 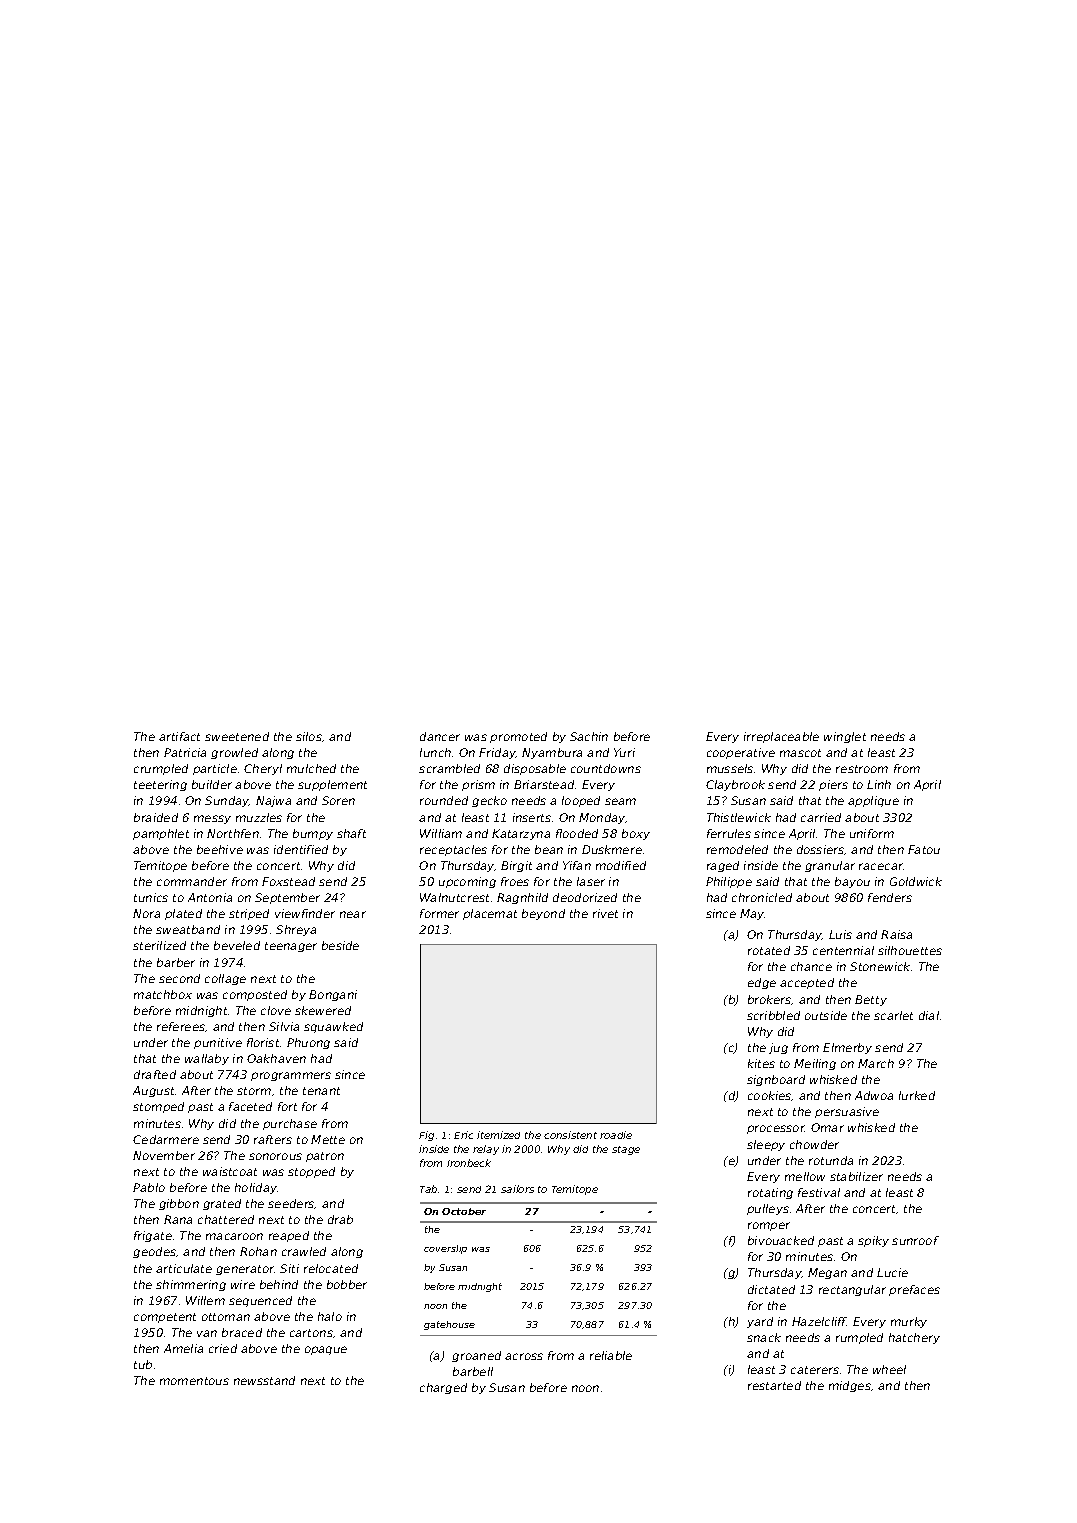 I want to click on sunroof, so click(x=915, y=1240).
